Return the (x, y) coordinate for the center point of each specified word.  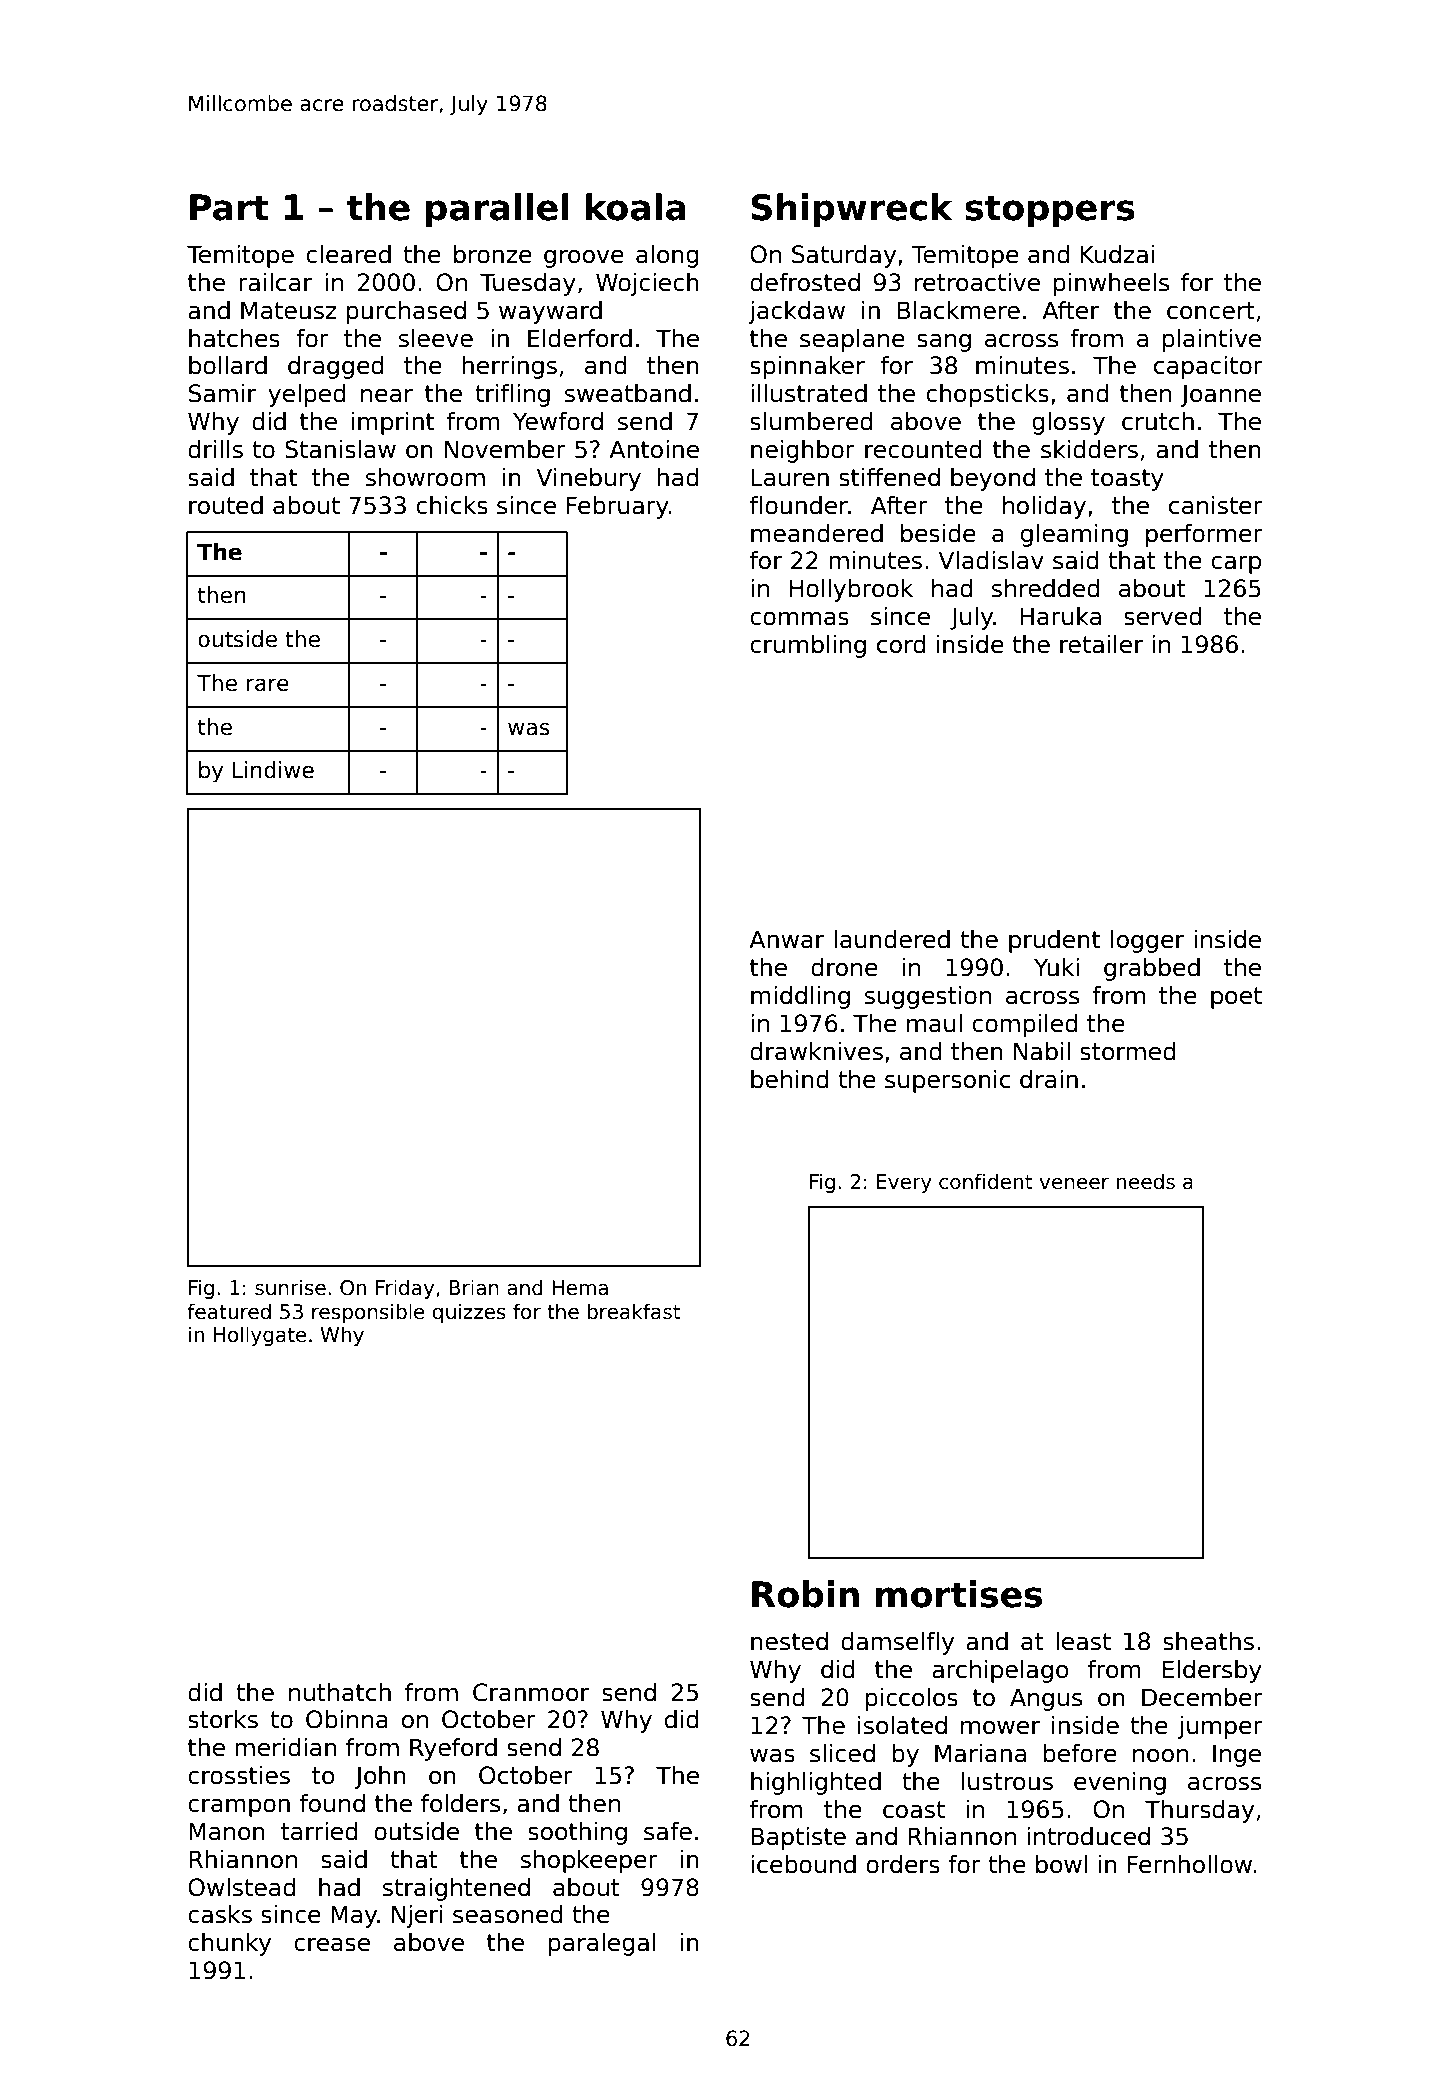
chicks (452, 505)
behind (790, 1079)
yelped (307, 395)
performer (1204, 535)
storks (223, 1719)
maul (934, 1023)
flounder (799, 505)
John (380, 1777)
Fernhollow (1190, 1864)
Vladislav (991, 560)
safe (668, 1831)
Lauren (790, 477)
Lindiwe (273, 770)
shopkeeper (589, 1861)
